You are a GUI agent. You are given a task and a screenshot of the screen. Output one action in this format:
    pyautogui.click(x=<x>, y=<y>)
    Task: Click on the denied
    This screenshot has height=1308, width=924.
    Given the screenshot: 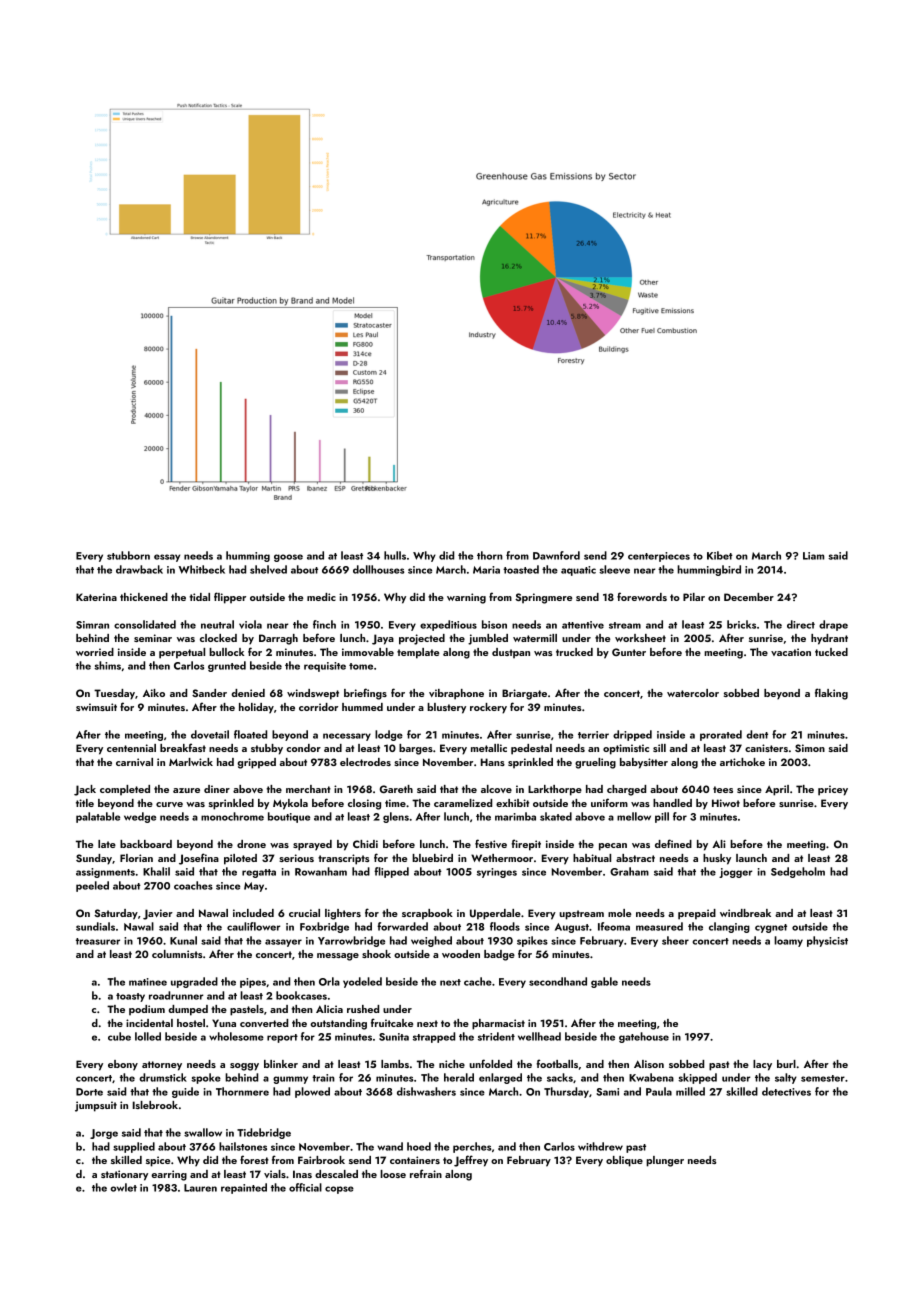 What is the action you would take?
    pyautogui.click(x=248, y=693)
